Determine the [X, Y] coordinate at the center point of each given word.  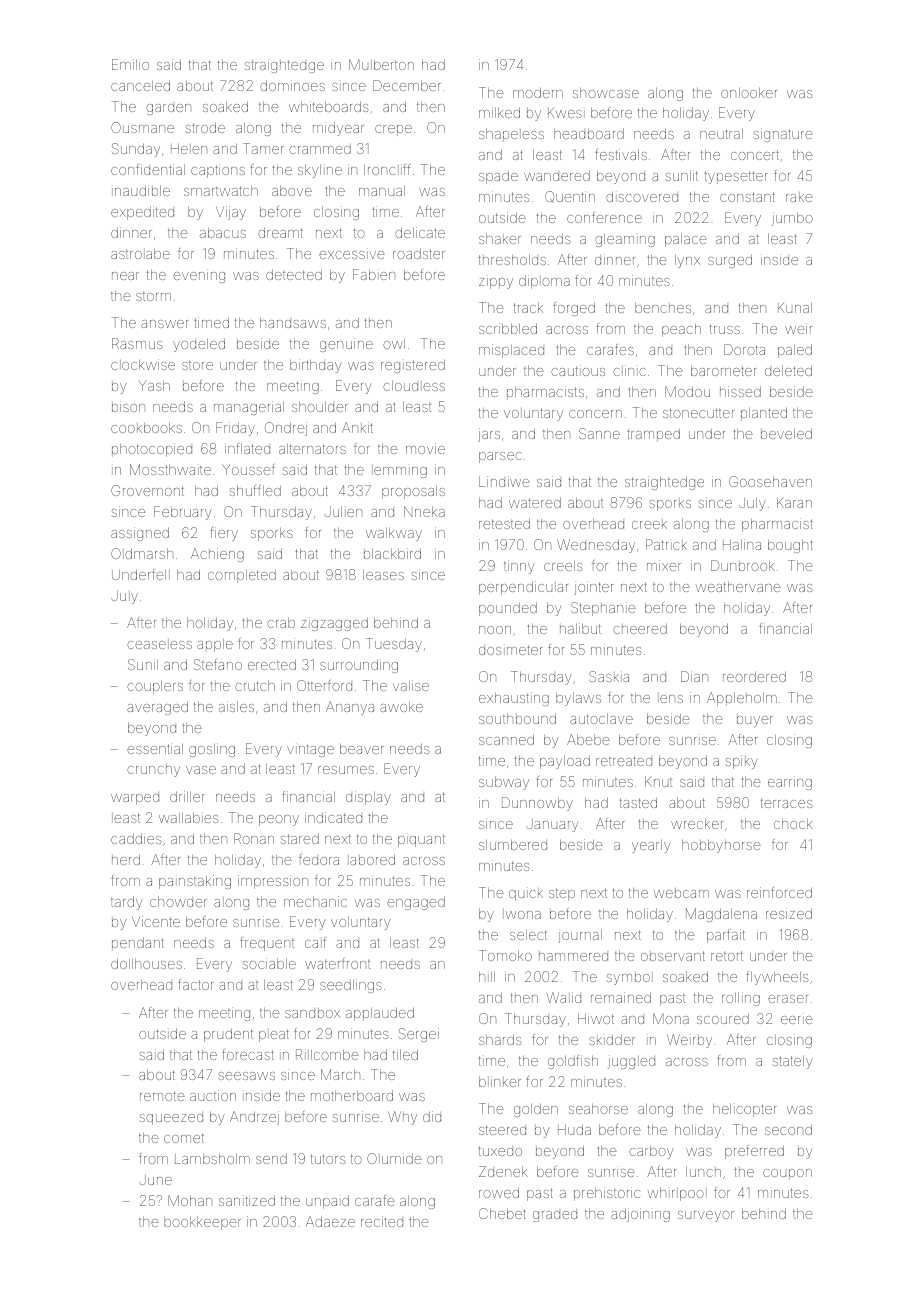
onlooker [749, 93]
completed [242, 576]
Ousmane [142, 127]
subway [504, 783]
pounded [508, 609]
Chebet [502, 1213]
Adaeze [330, 1221]
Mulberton [381, 64]
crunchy [153, 770]
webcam [681, 893]
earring [790, 783]
